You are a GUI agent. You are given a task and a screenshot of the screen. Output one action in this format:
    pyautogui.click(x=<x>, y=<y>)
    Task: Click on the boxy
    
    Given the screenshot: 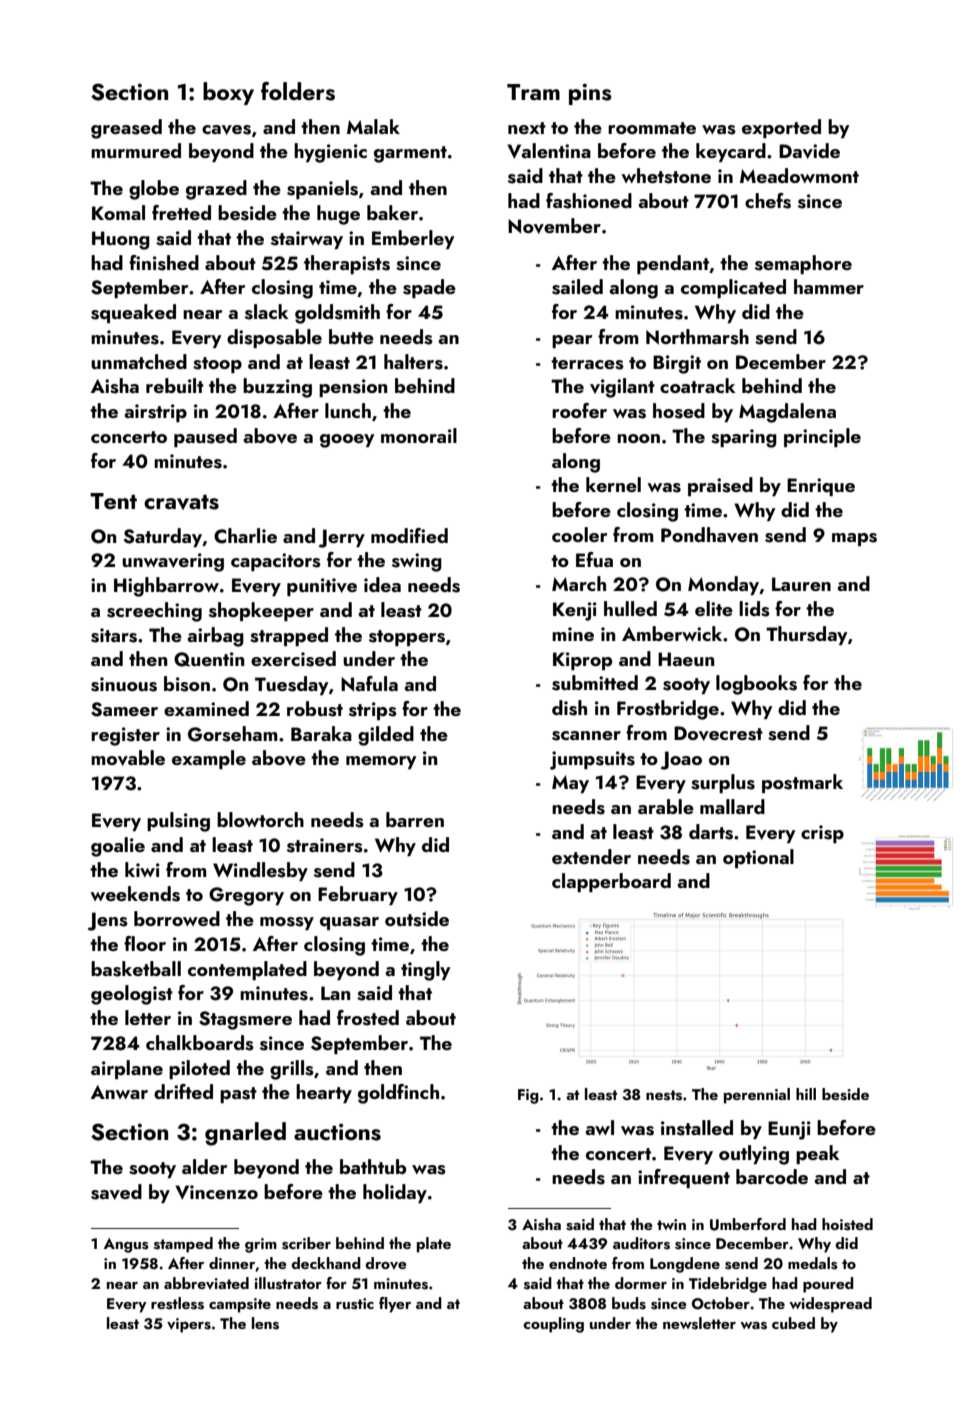 What is the action you would take?
    pyautogui.click(x=228, y=93)
